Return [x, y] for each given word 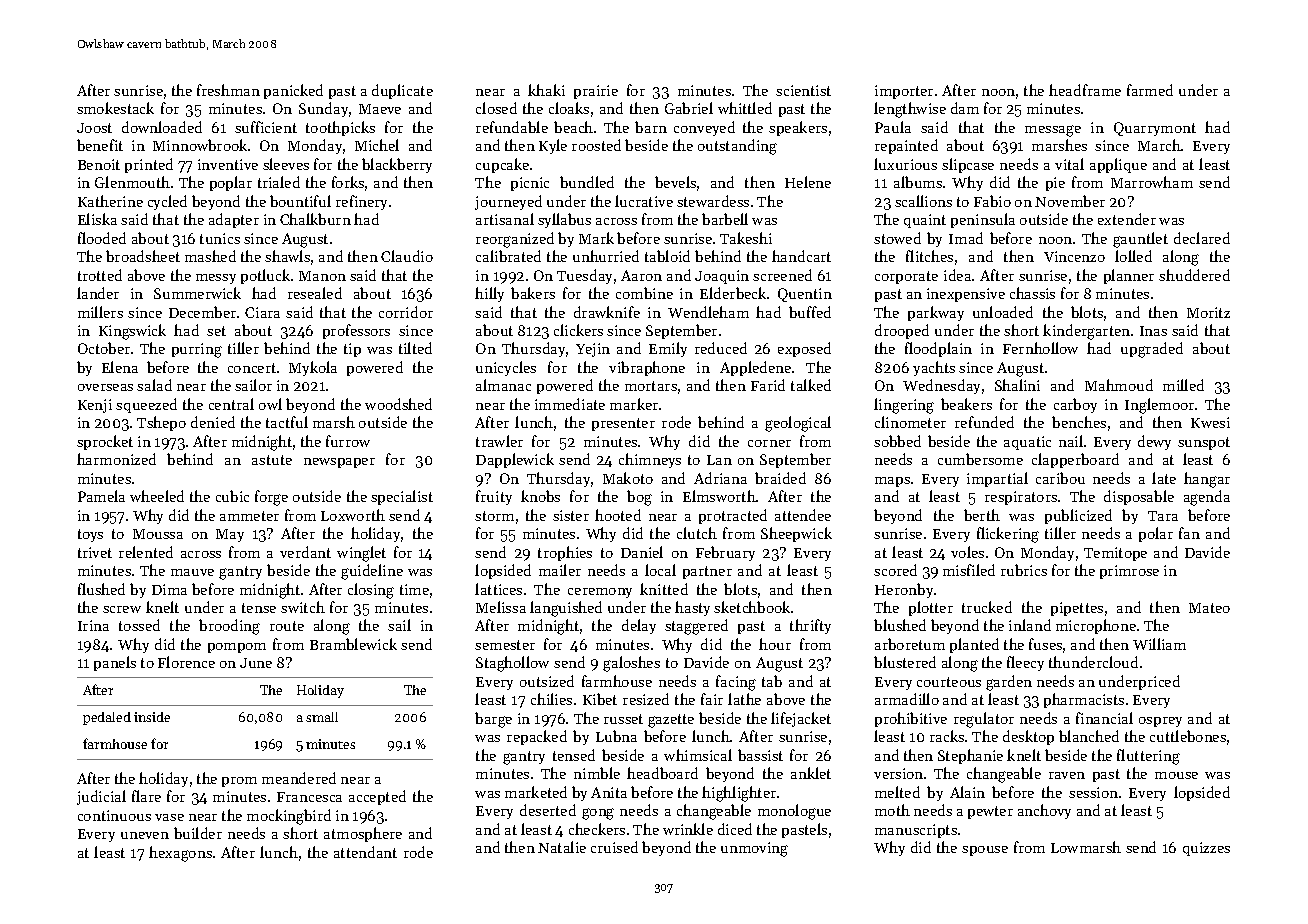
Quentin [805, 295]
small [322, 717]
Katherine [110, 201]
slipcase [968, 165]
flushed [101, 589]
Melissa [501, 607]
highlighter [739, 794]
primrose [1129, 572]
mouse [1176, 775]
